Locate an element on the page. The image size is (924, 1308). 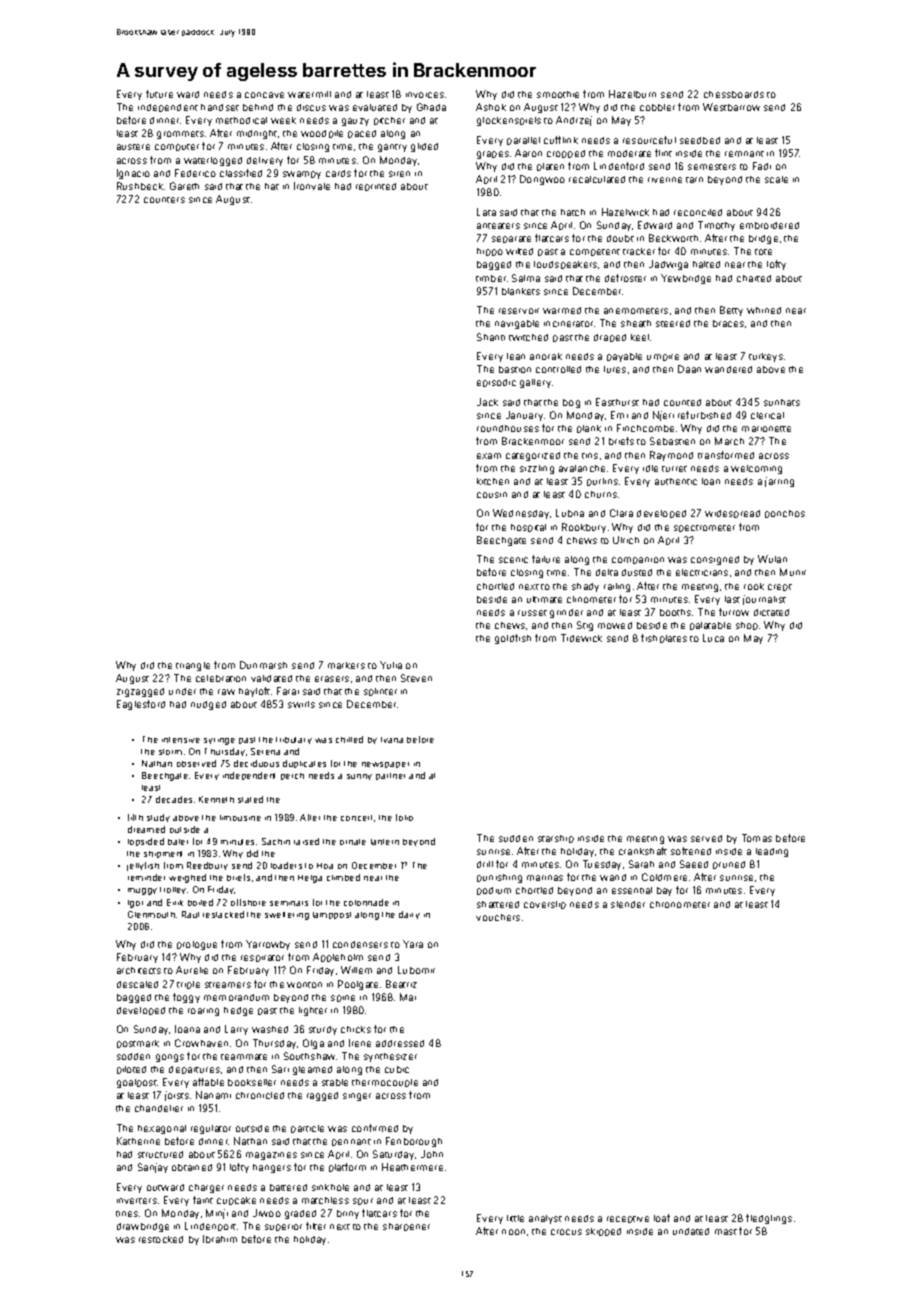
invoices is located at coordinates (425, 95).
